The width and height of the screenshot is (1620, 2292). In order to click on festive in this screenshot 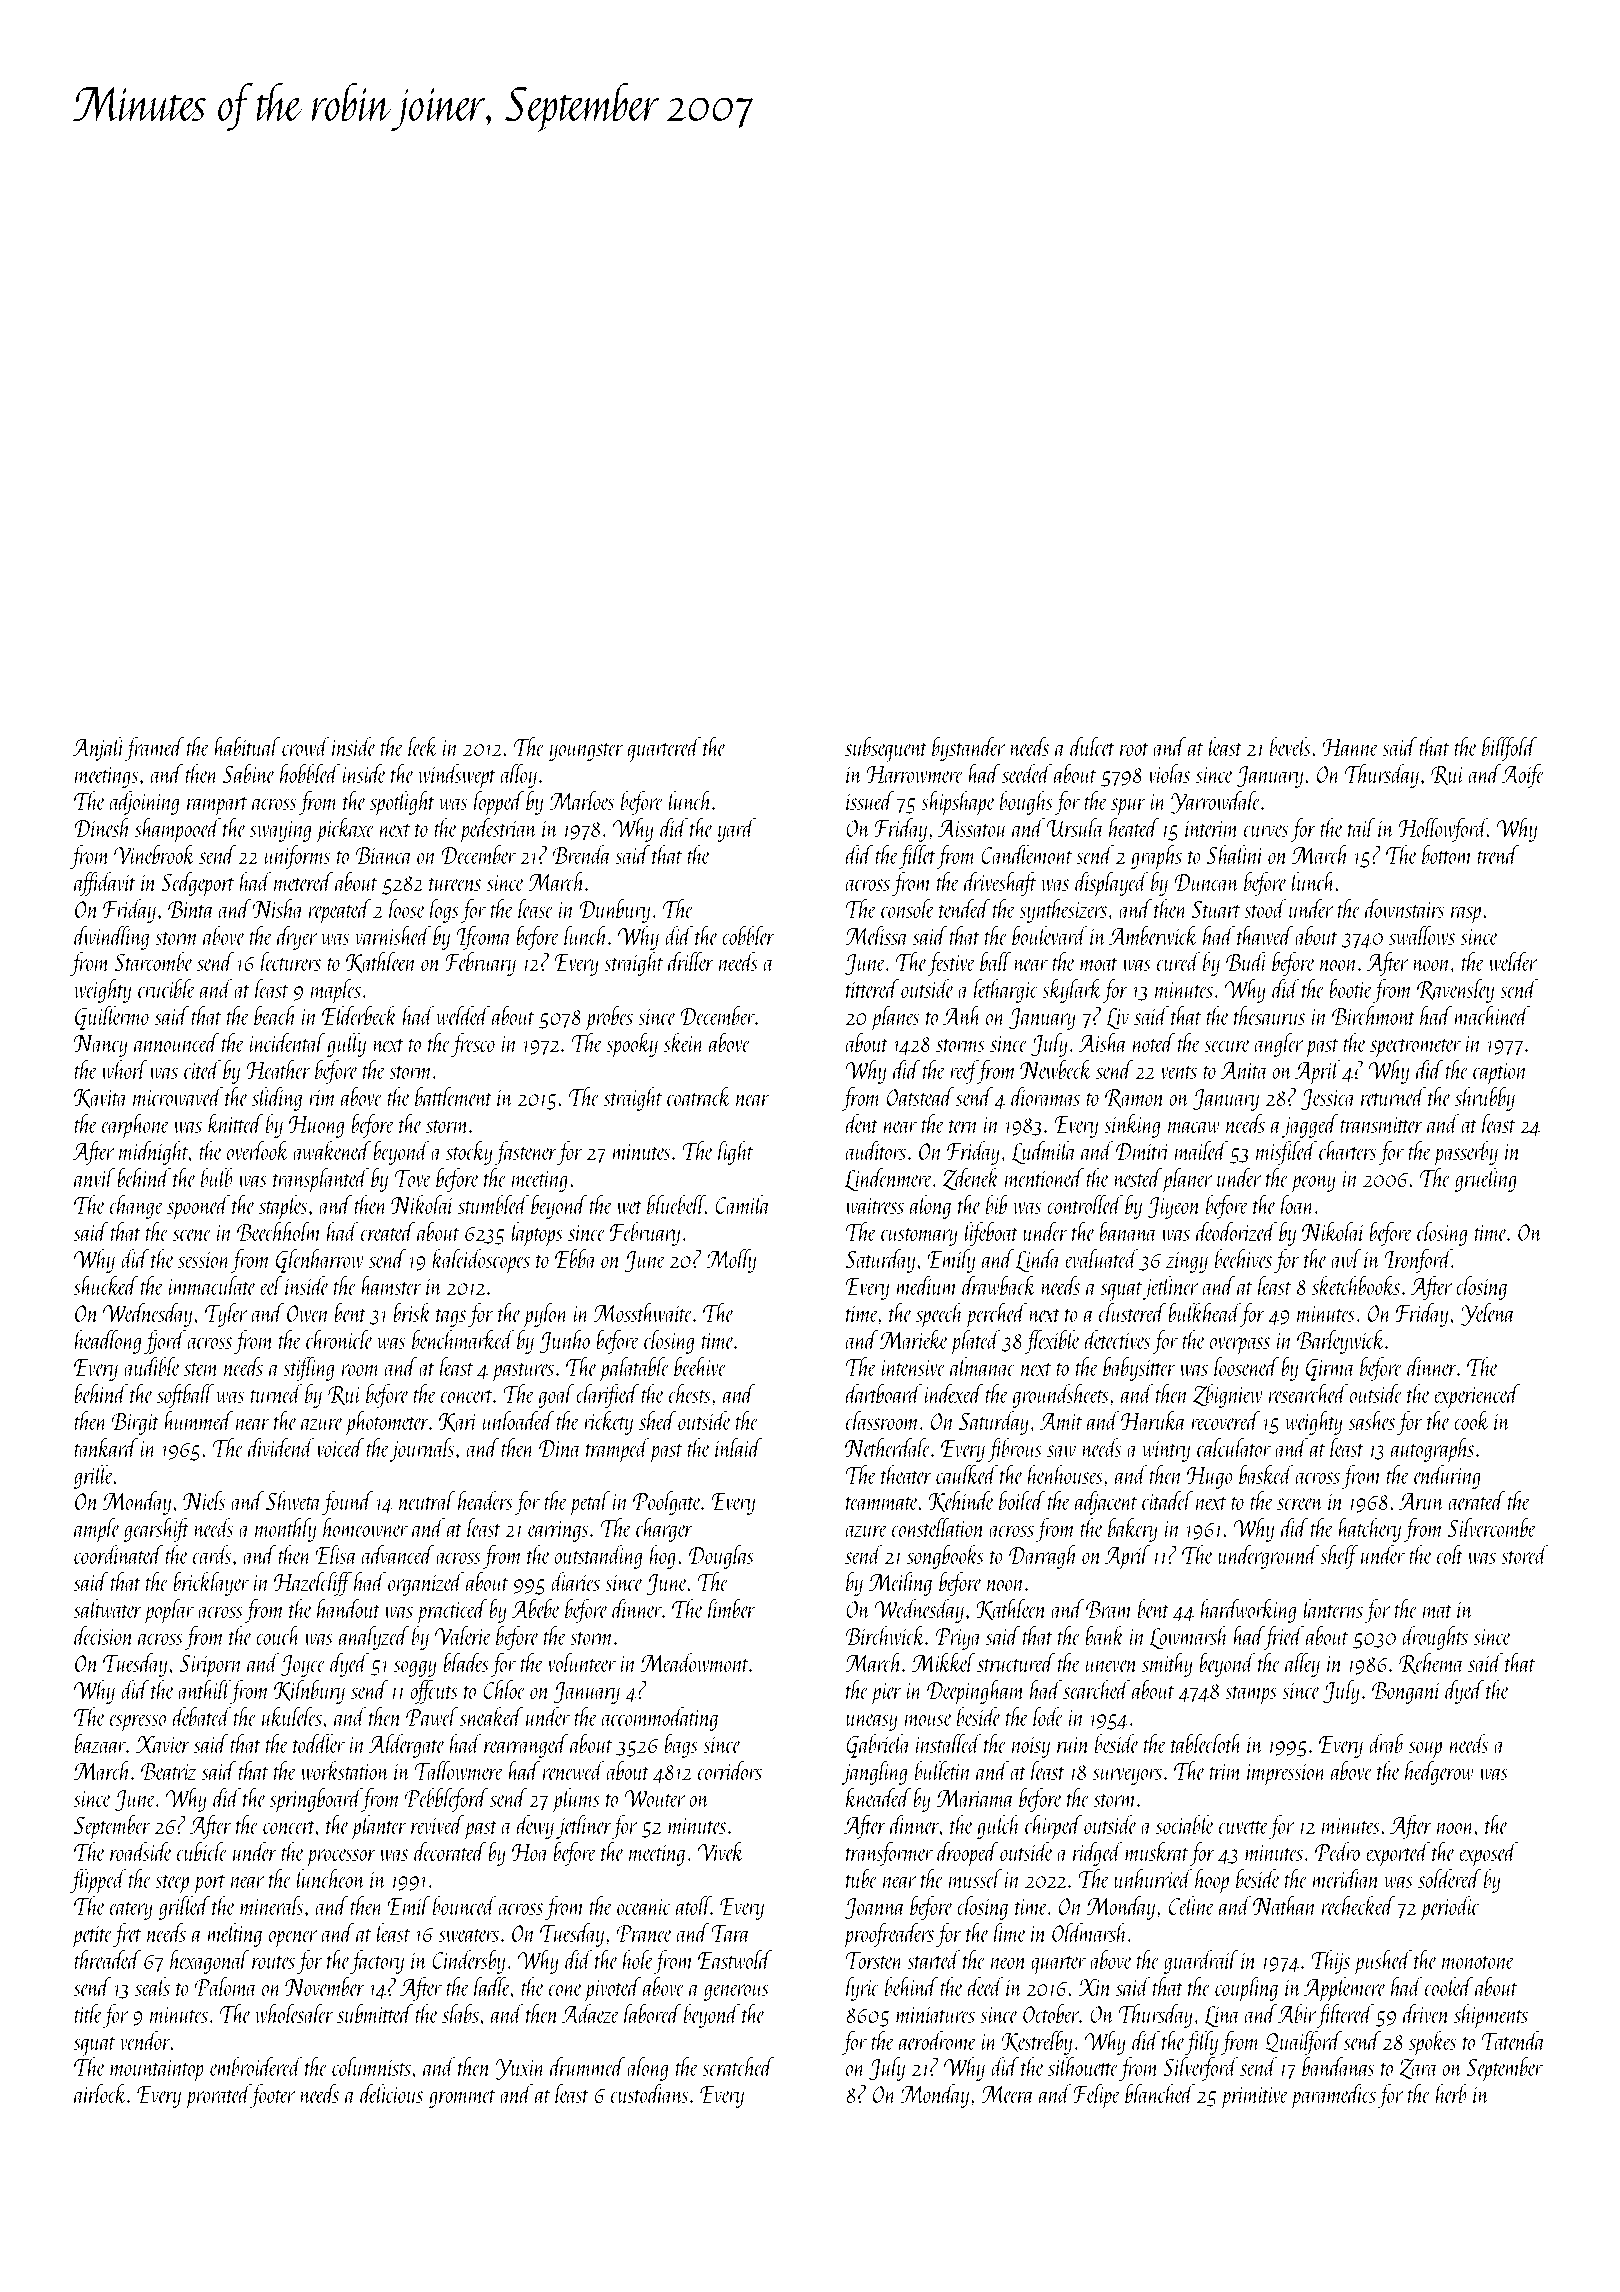, I will do `click(951, 964)`.
